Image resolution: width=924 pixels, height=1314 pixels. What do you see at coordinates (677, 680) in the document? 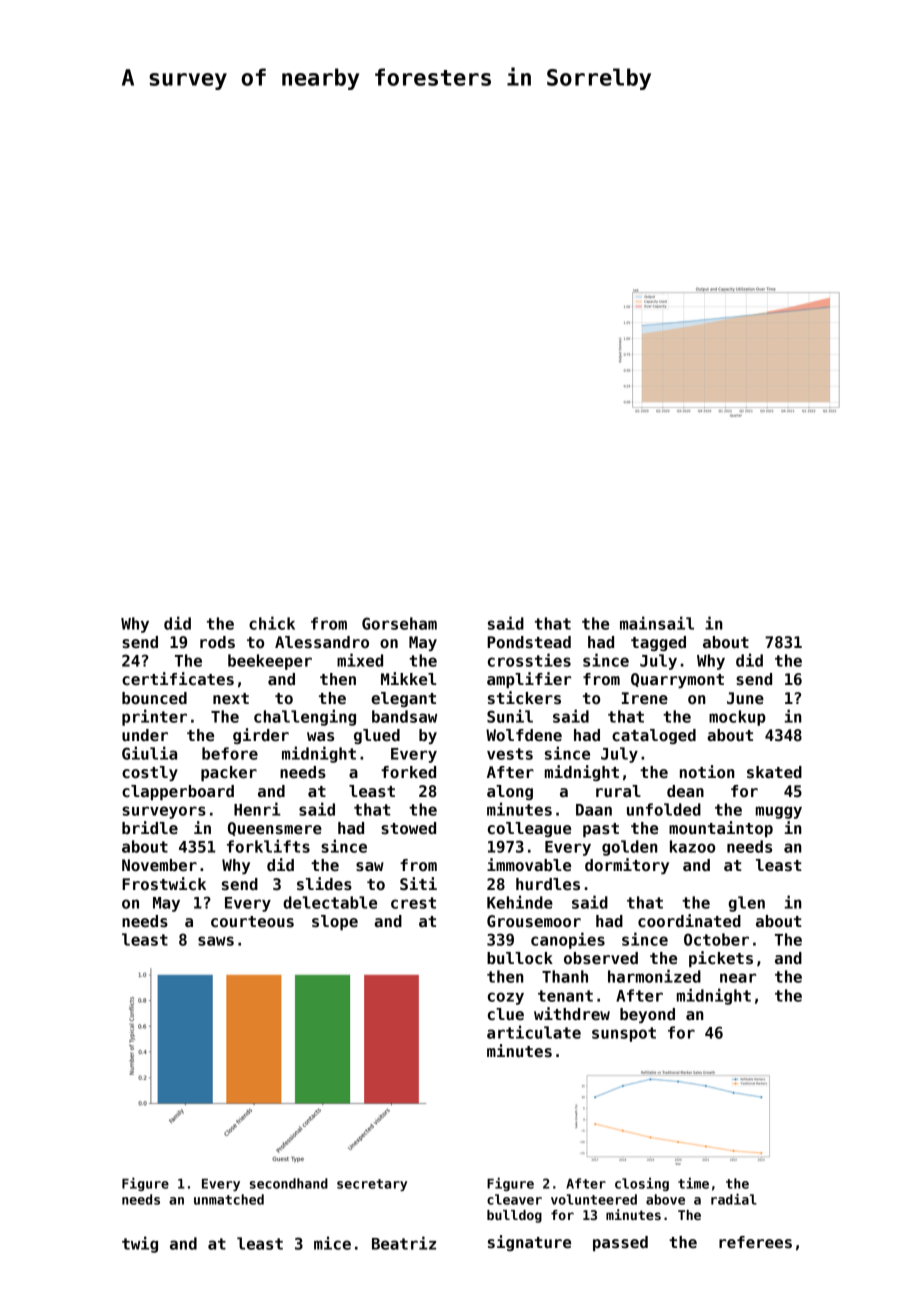
I see `Quarrymont` at bounding box center [677, 680].
